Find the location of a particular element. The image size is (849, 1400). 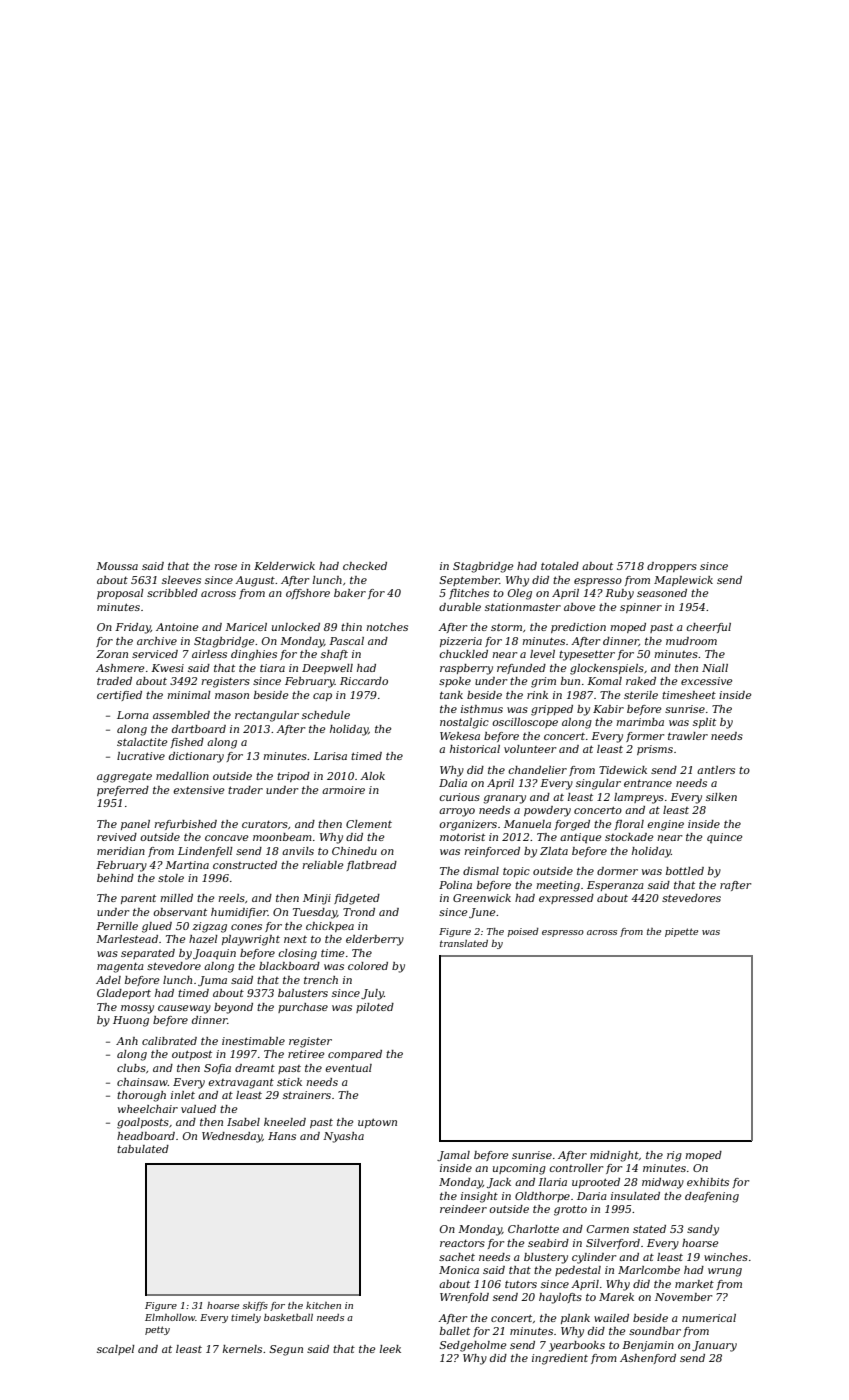

Trond is located at coordinates (359, 912).
